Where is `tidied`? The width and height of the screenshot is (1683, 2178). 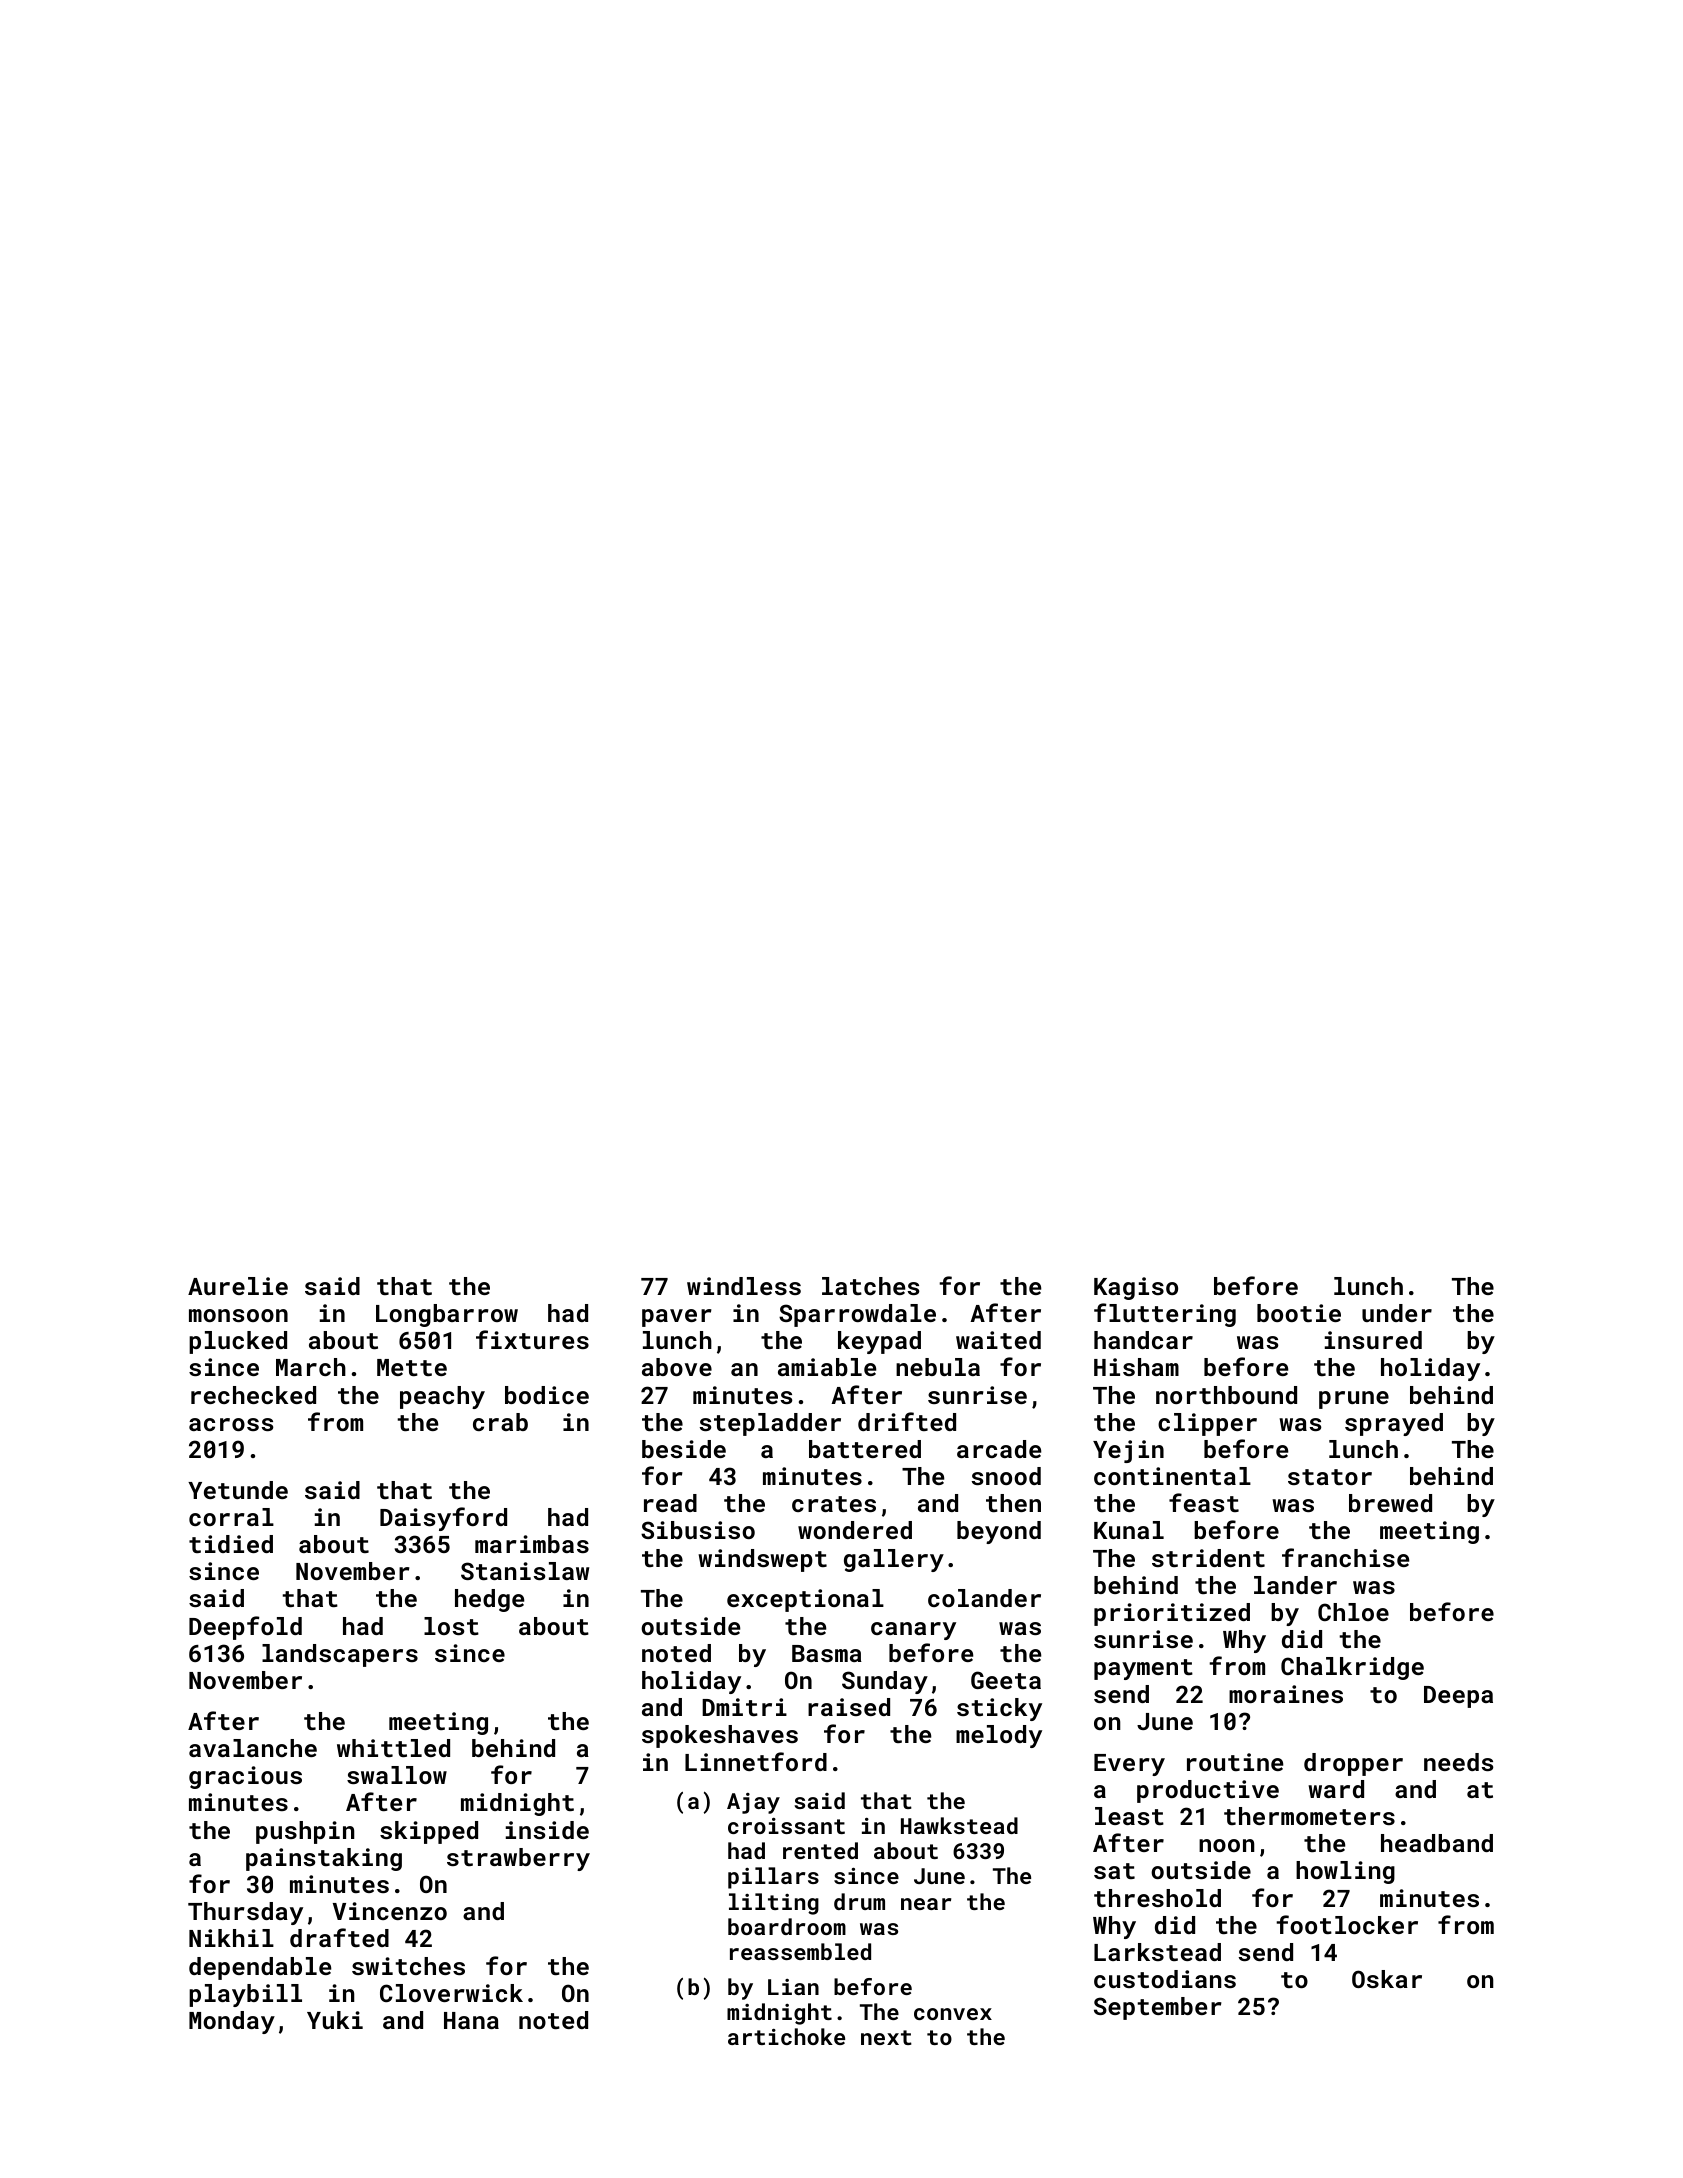 tidied is located at coordinates (231, 1544).
